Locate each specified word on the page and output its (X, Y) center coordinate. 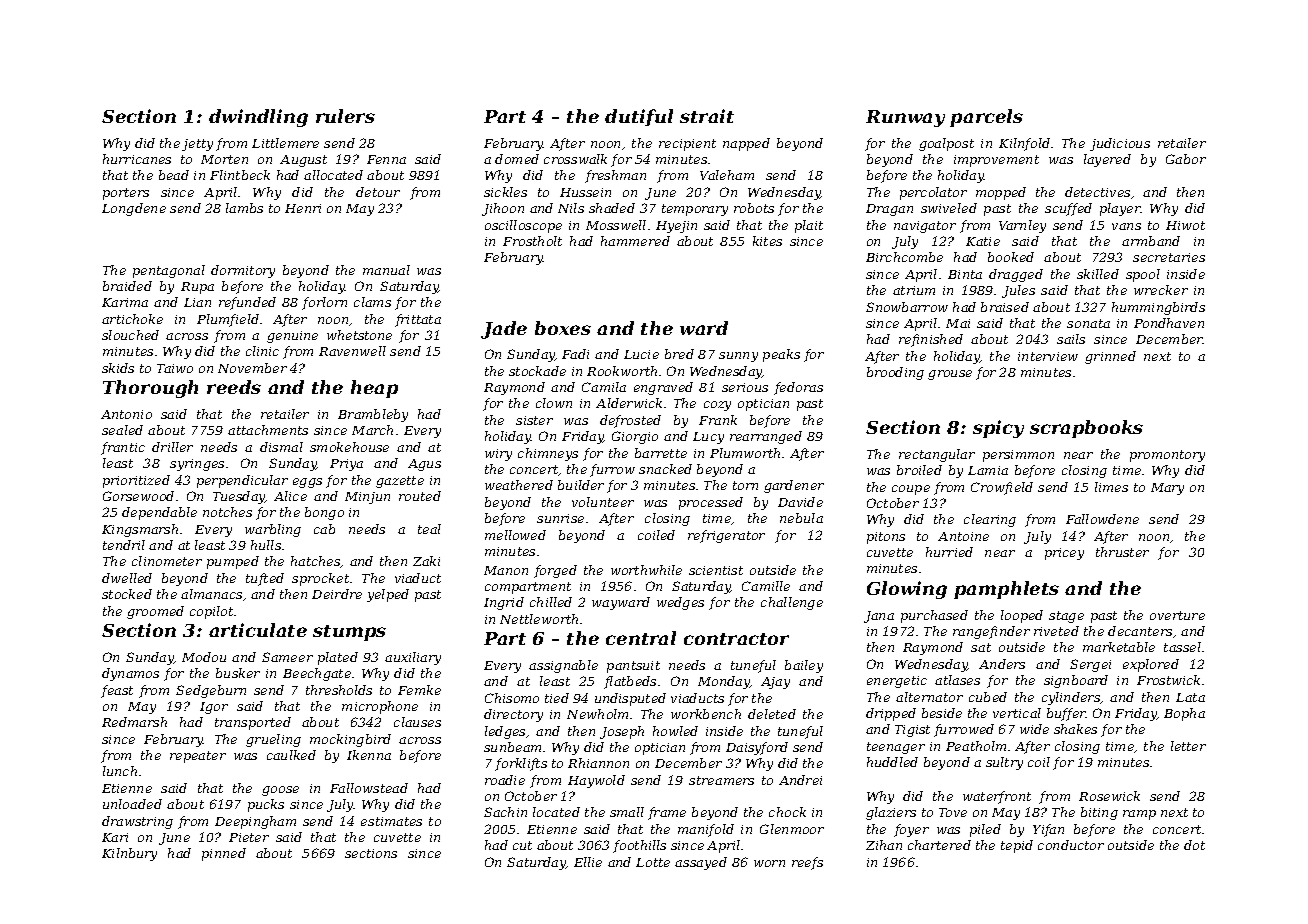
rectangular (937, 455)
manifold (706, 830)
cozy (717, 406)
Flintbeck (240, 175)
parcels (986, 118)
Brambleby (373, 415)
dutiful (639, 117)
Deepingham (255, 822)
